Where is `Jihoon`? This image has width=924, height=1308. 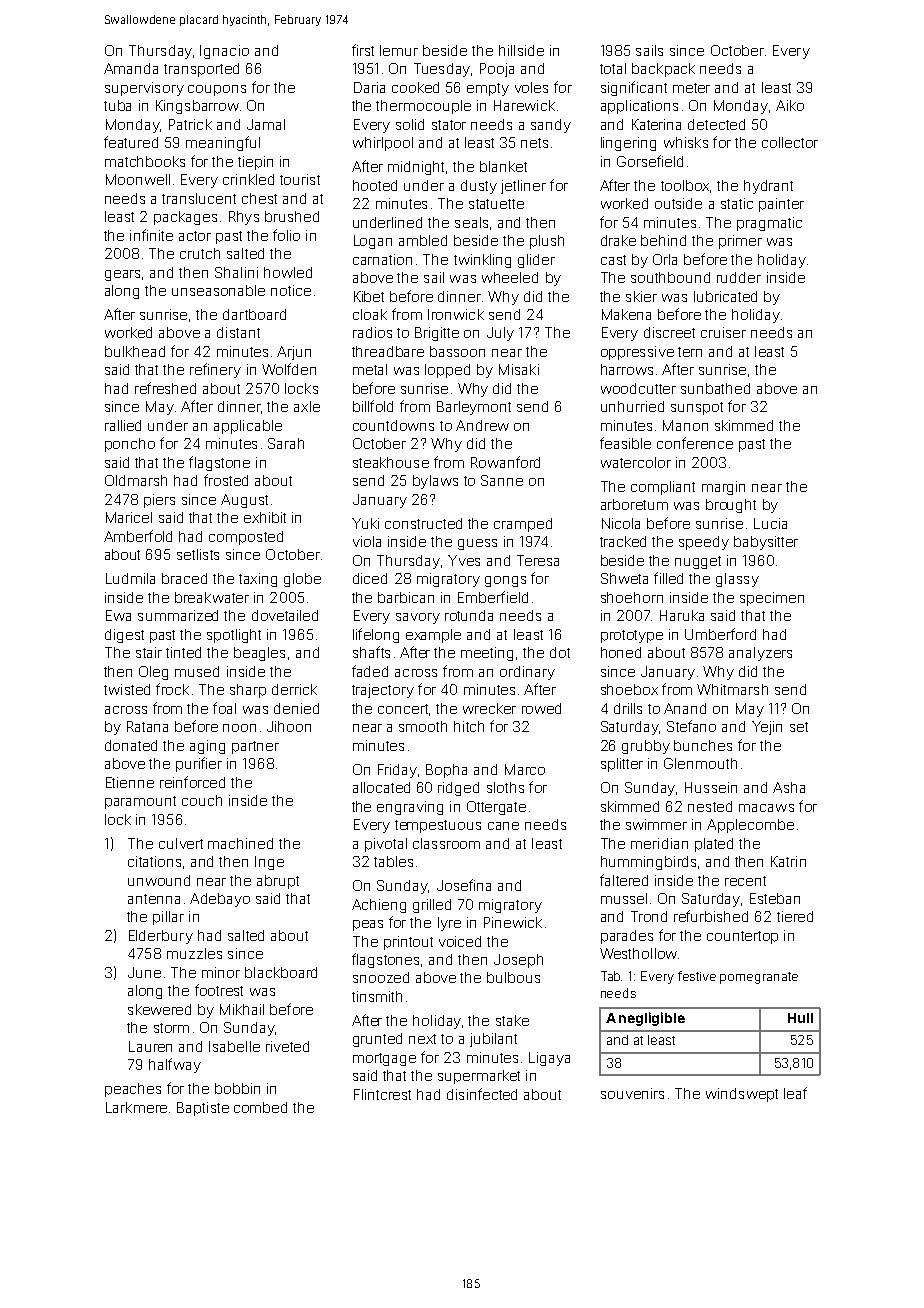
Jihoon is located at coordinates (289, 726).
